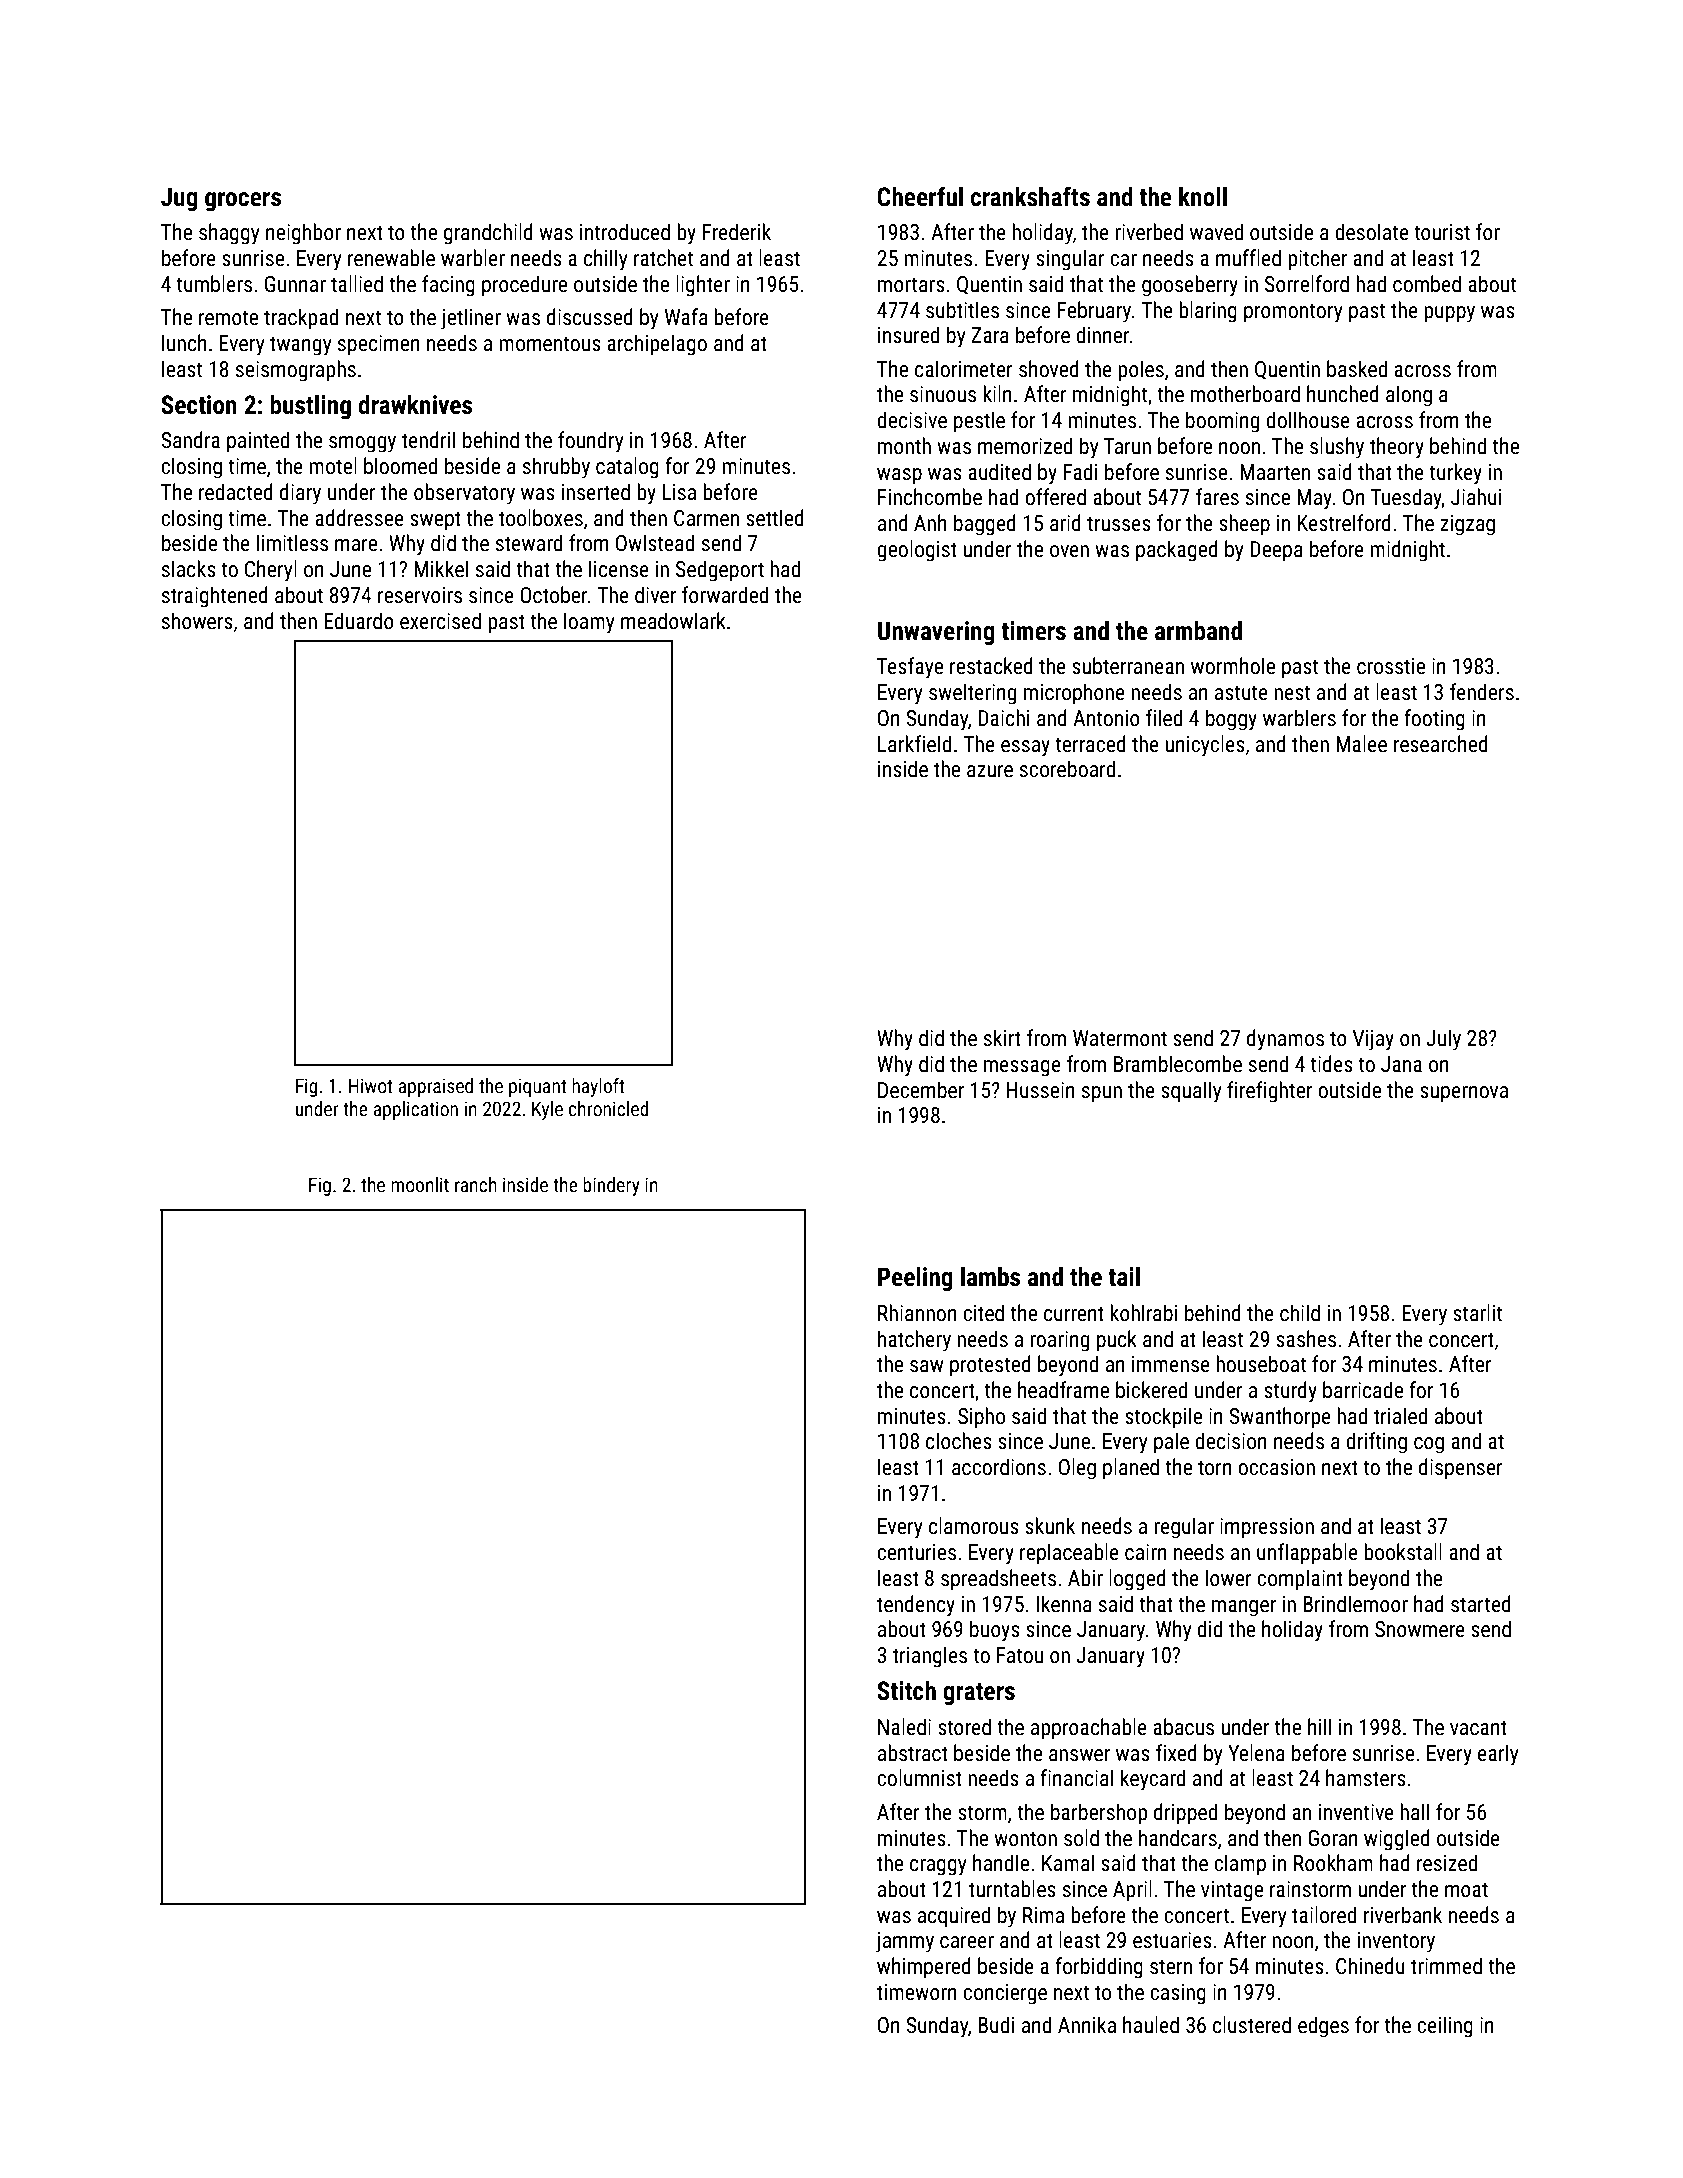 The image size is (1683, 2178). I want to click on turkey, so click(1455, 474).
